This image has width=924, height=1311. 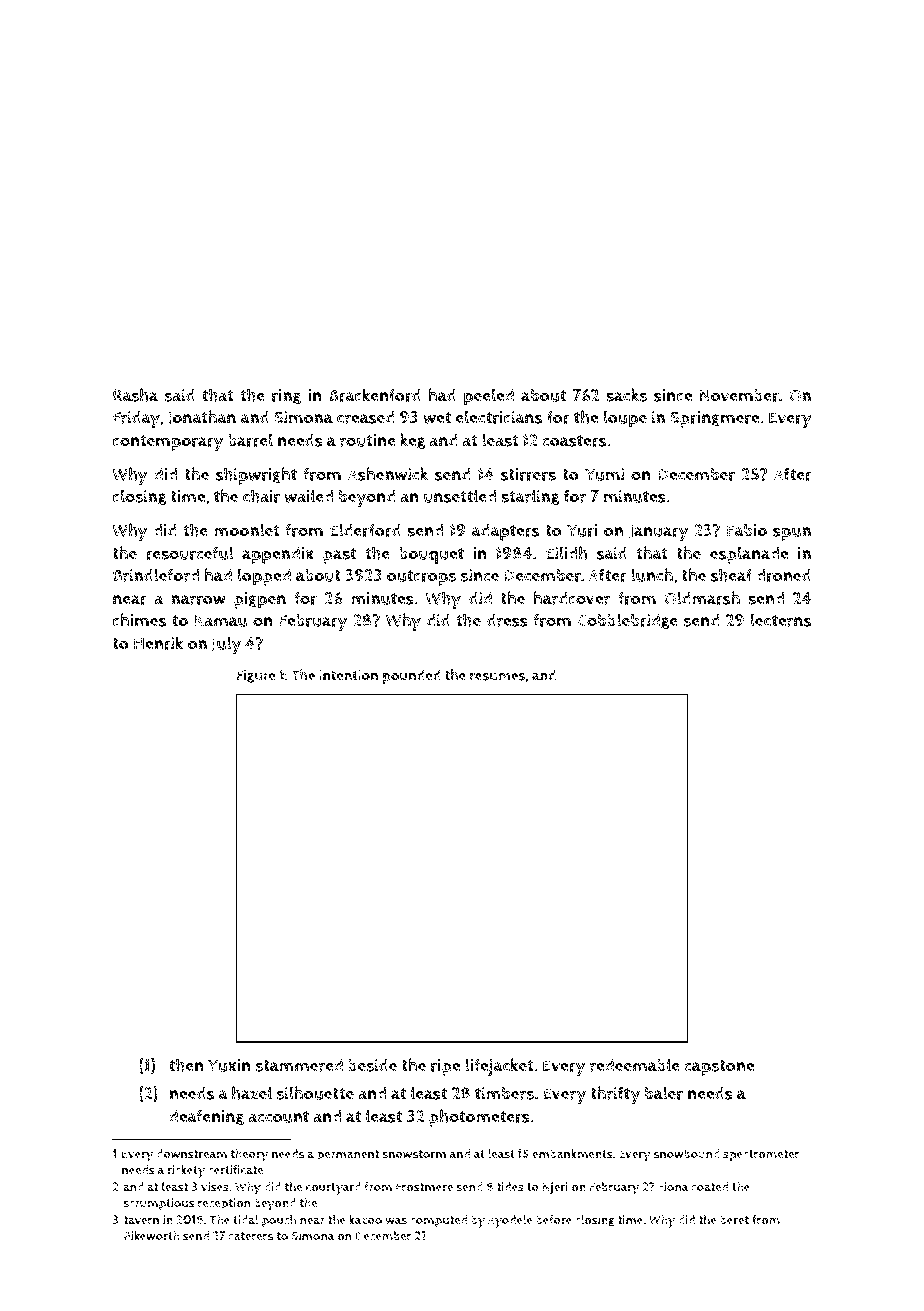 What do you see at coordinates (255, 676) in the image?
I see `Figure` at bounding box center [255, 676].
